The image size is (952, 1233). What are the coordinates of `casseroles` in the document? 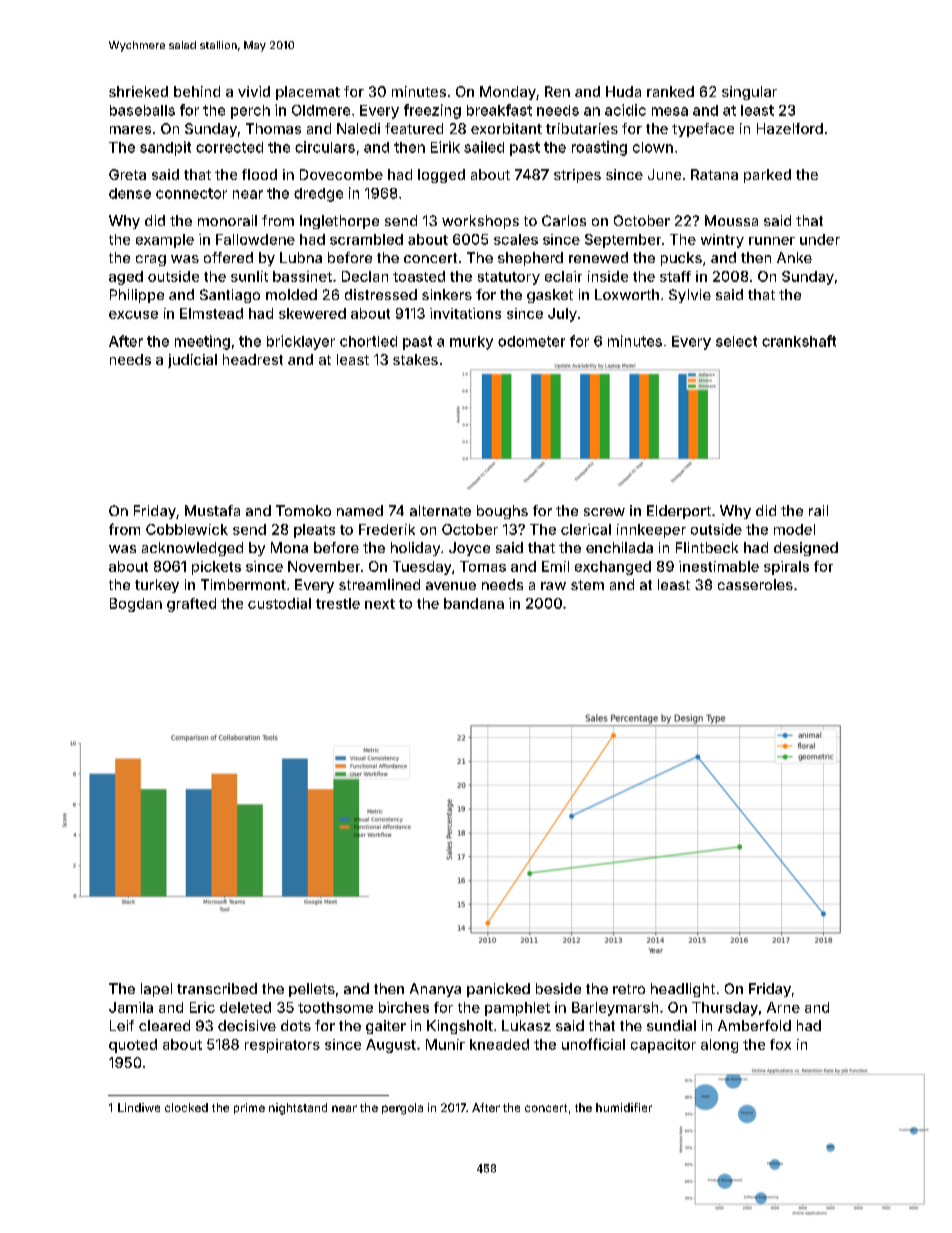 It's located at (755, 584).
